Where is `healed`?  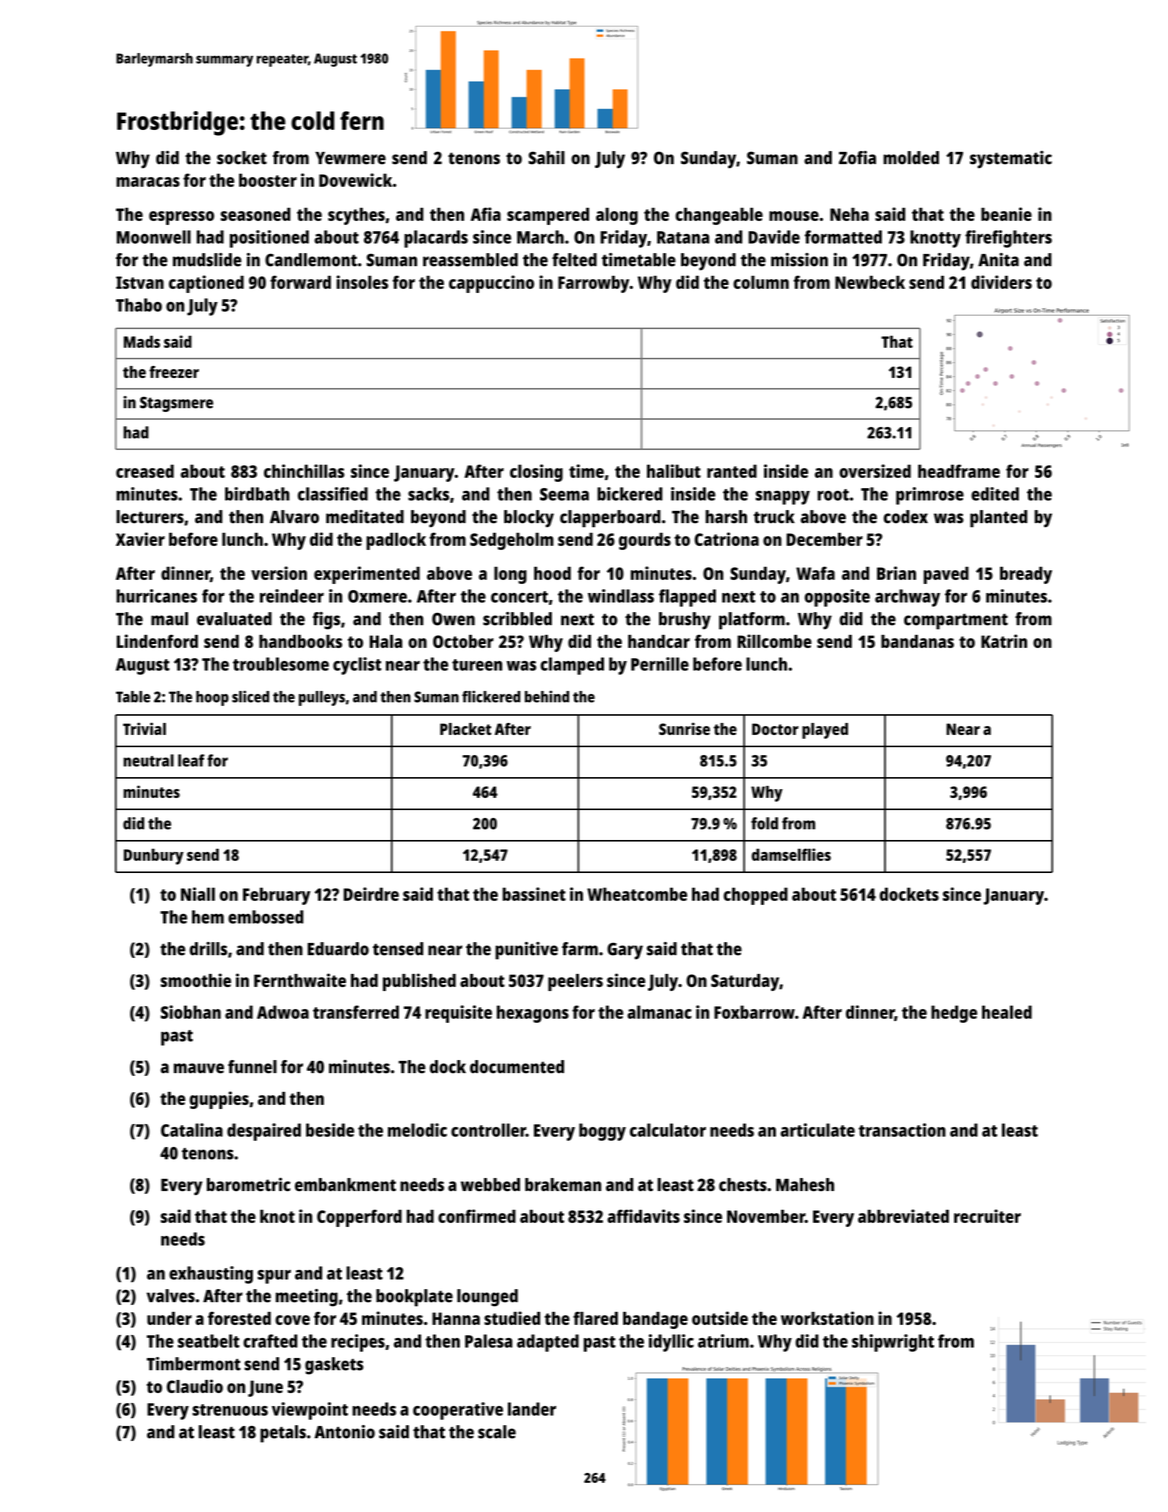
healed is located at coordinates (1007, 1012).
